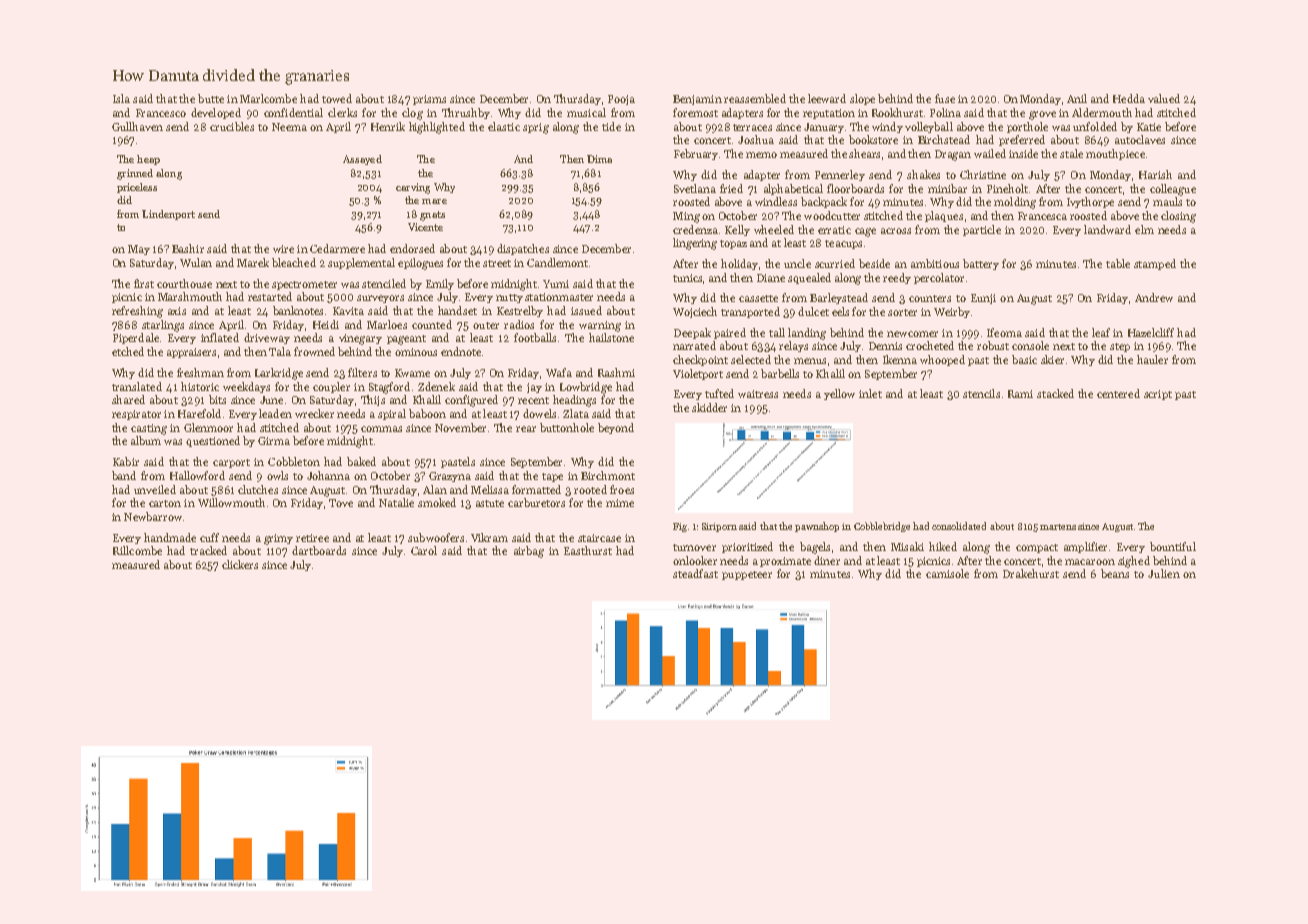  What do you see at coordinates (137, 188) in the screenshot?
I see `priceless` at bounding box center [137, 188].
